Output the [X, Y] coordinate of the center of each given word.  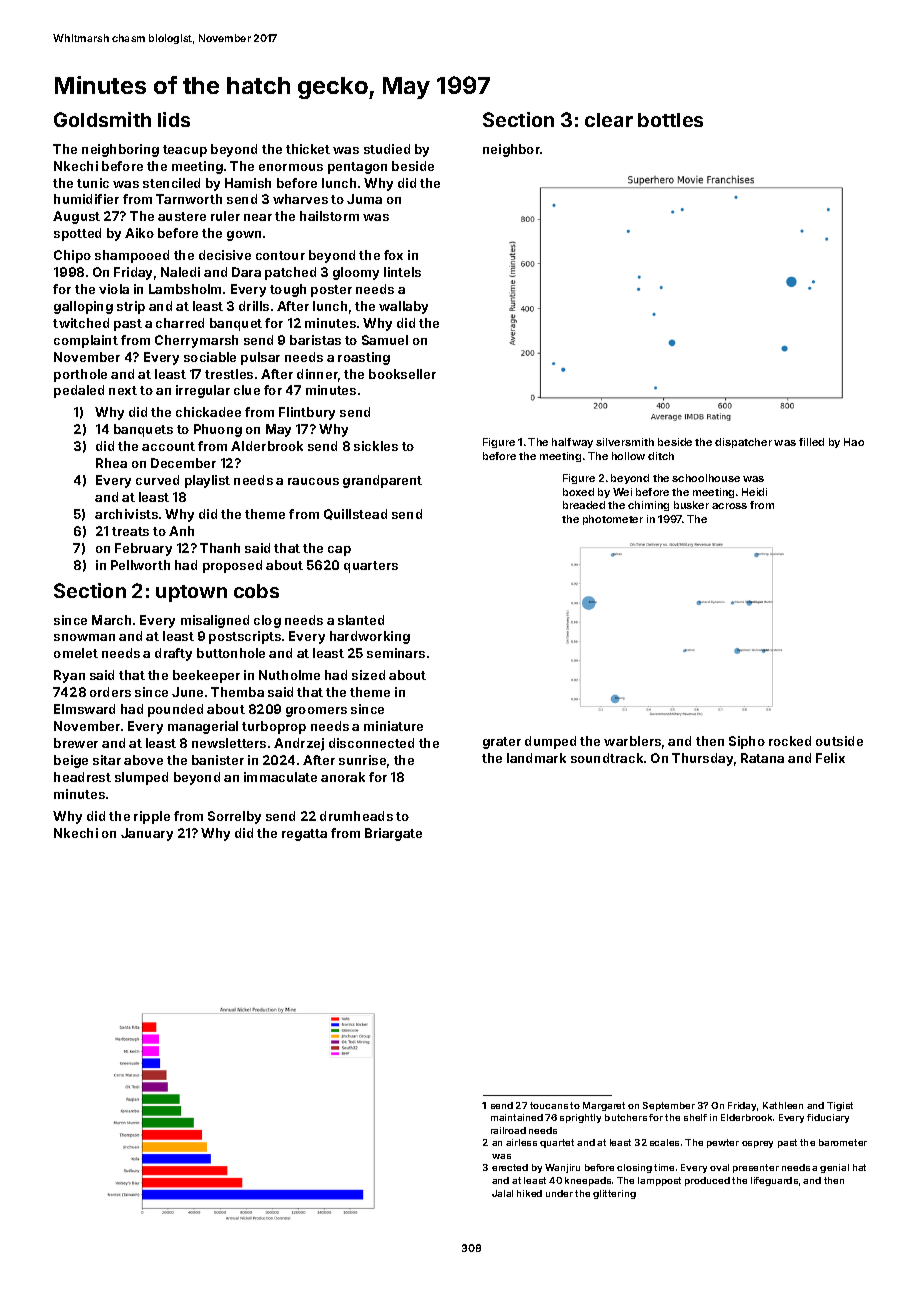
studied [387, 149]
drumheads [356, 816]
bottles [670, 120]
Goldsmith [102, 119]
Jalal [502, 1193]
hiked [529, 1193]
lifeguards [774, 1181]
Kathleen [783, 1105]
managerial [203, 727]
